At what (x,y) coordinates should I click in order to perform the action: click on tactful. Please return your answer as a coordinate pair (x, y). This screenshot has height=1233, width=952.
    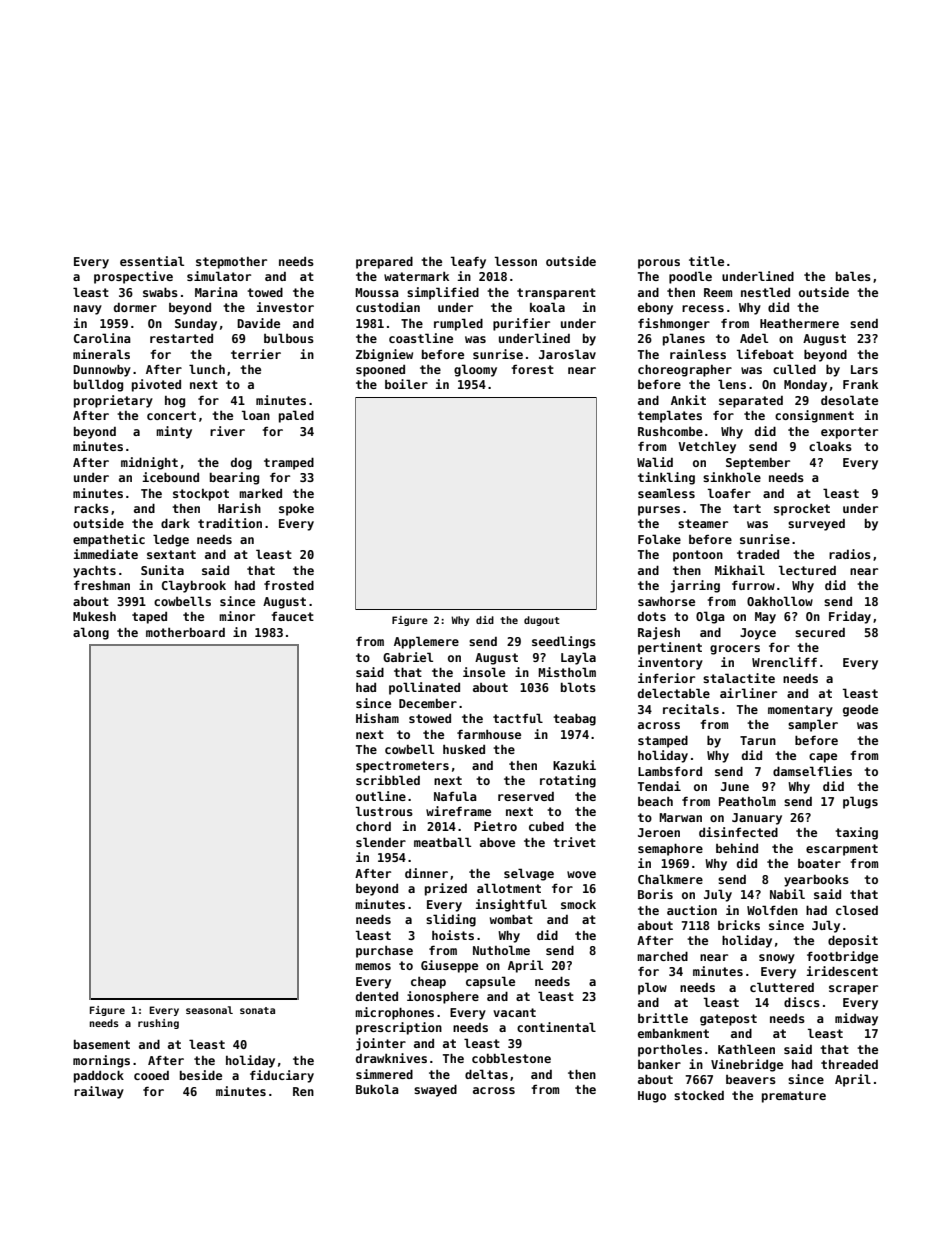
    Looking at the image, I should click on (518, 718).
